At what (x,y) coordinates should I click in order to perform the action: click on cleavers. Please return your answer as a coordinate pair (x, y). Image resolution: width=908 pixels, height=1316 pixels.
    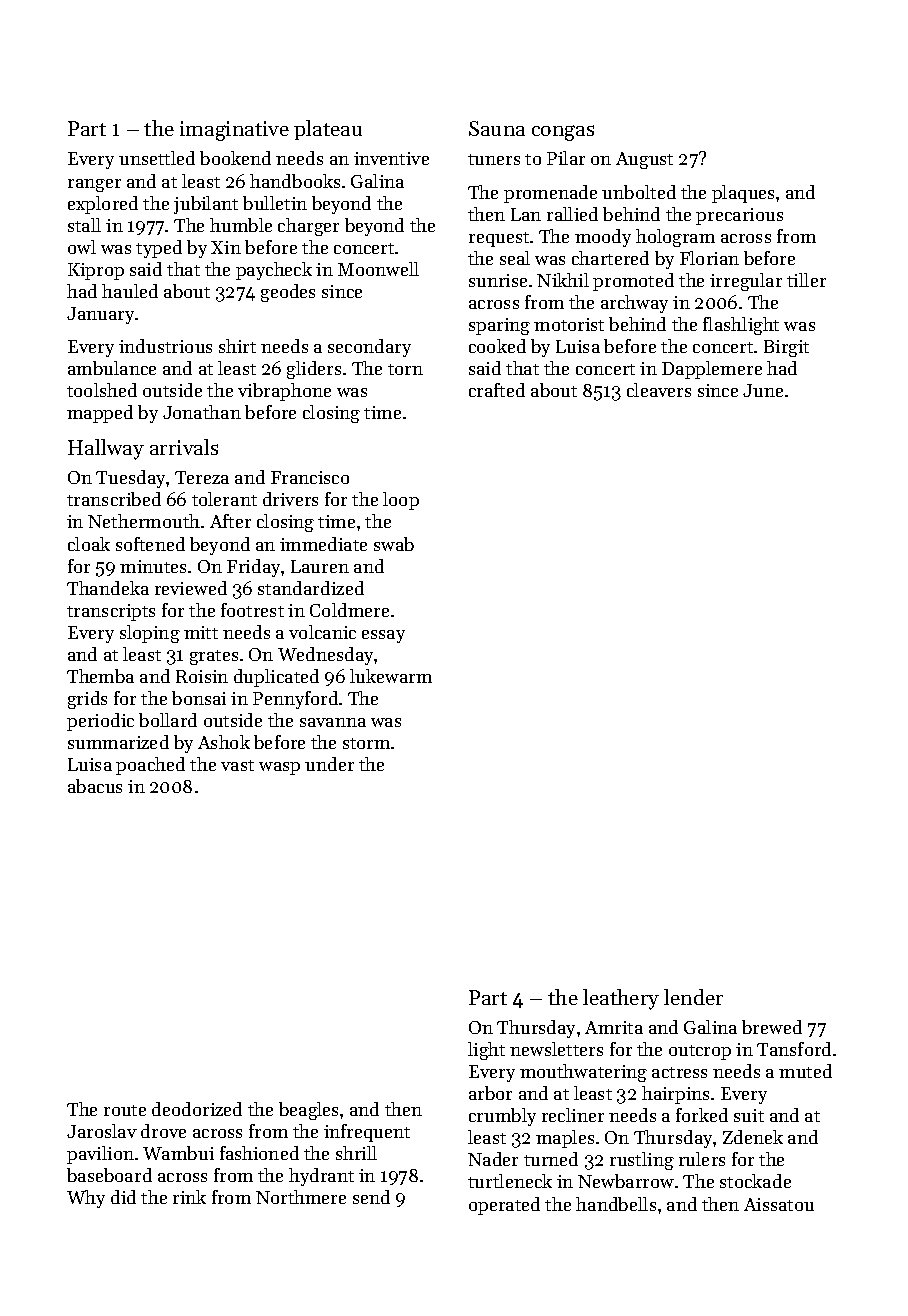
    Looking at the image, I should click on (659, 390).
